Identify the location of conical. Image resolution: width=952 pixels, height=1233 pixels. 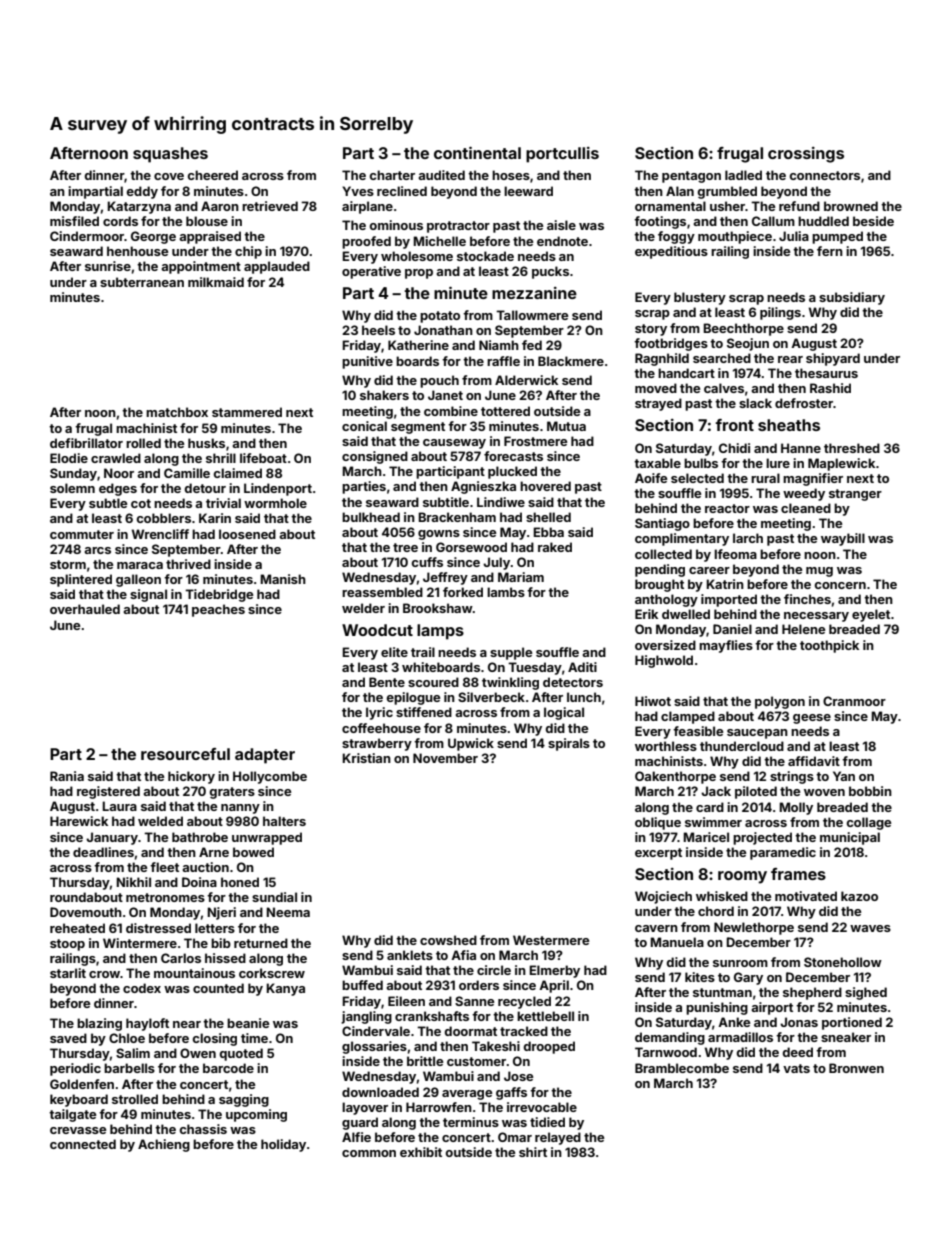
(364, 426).
